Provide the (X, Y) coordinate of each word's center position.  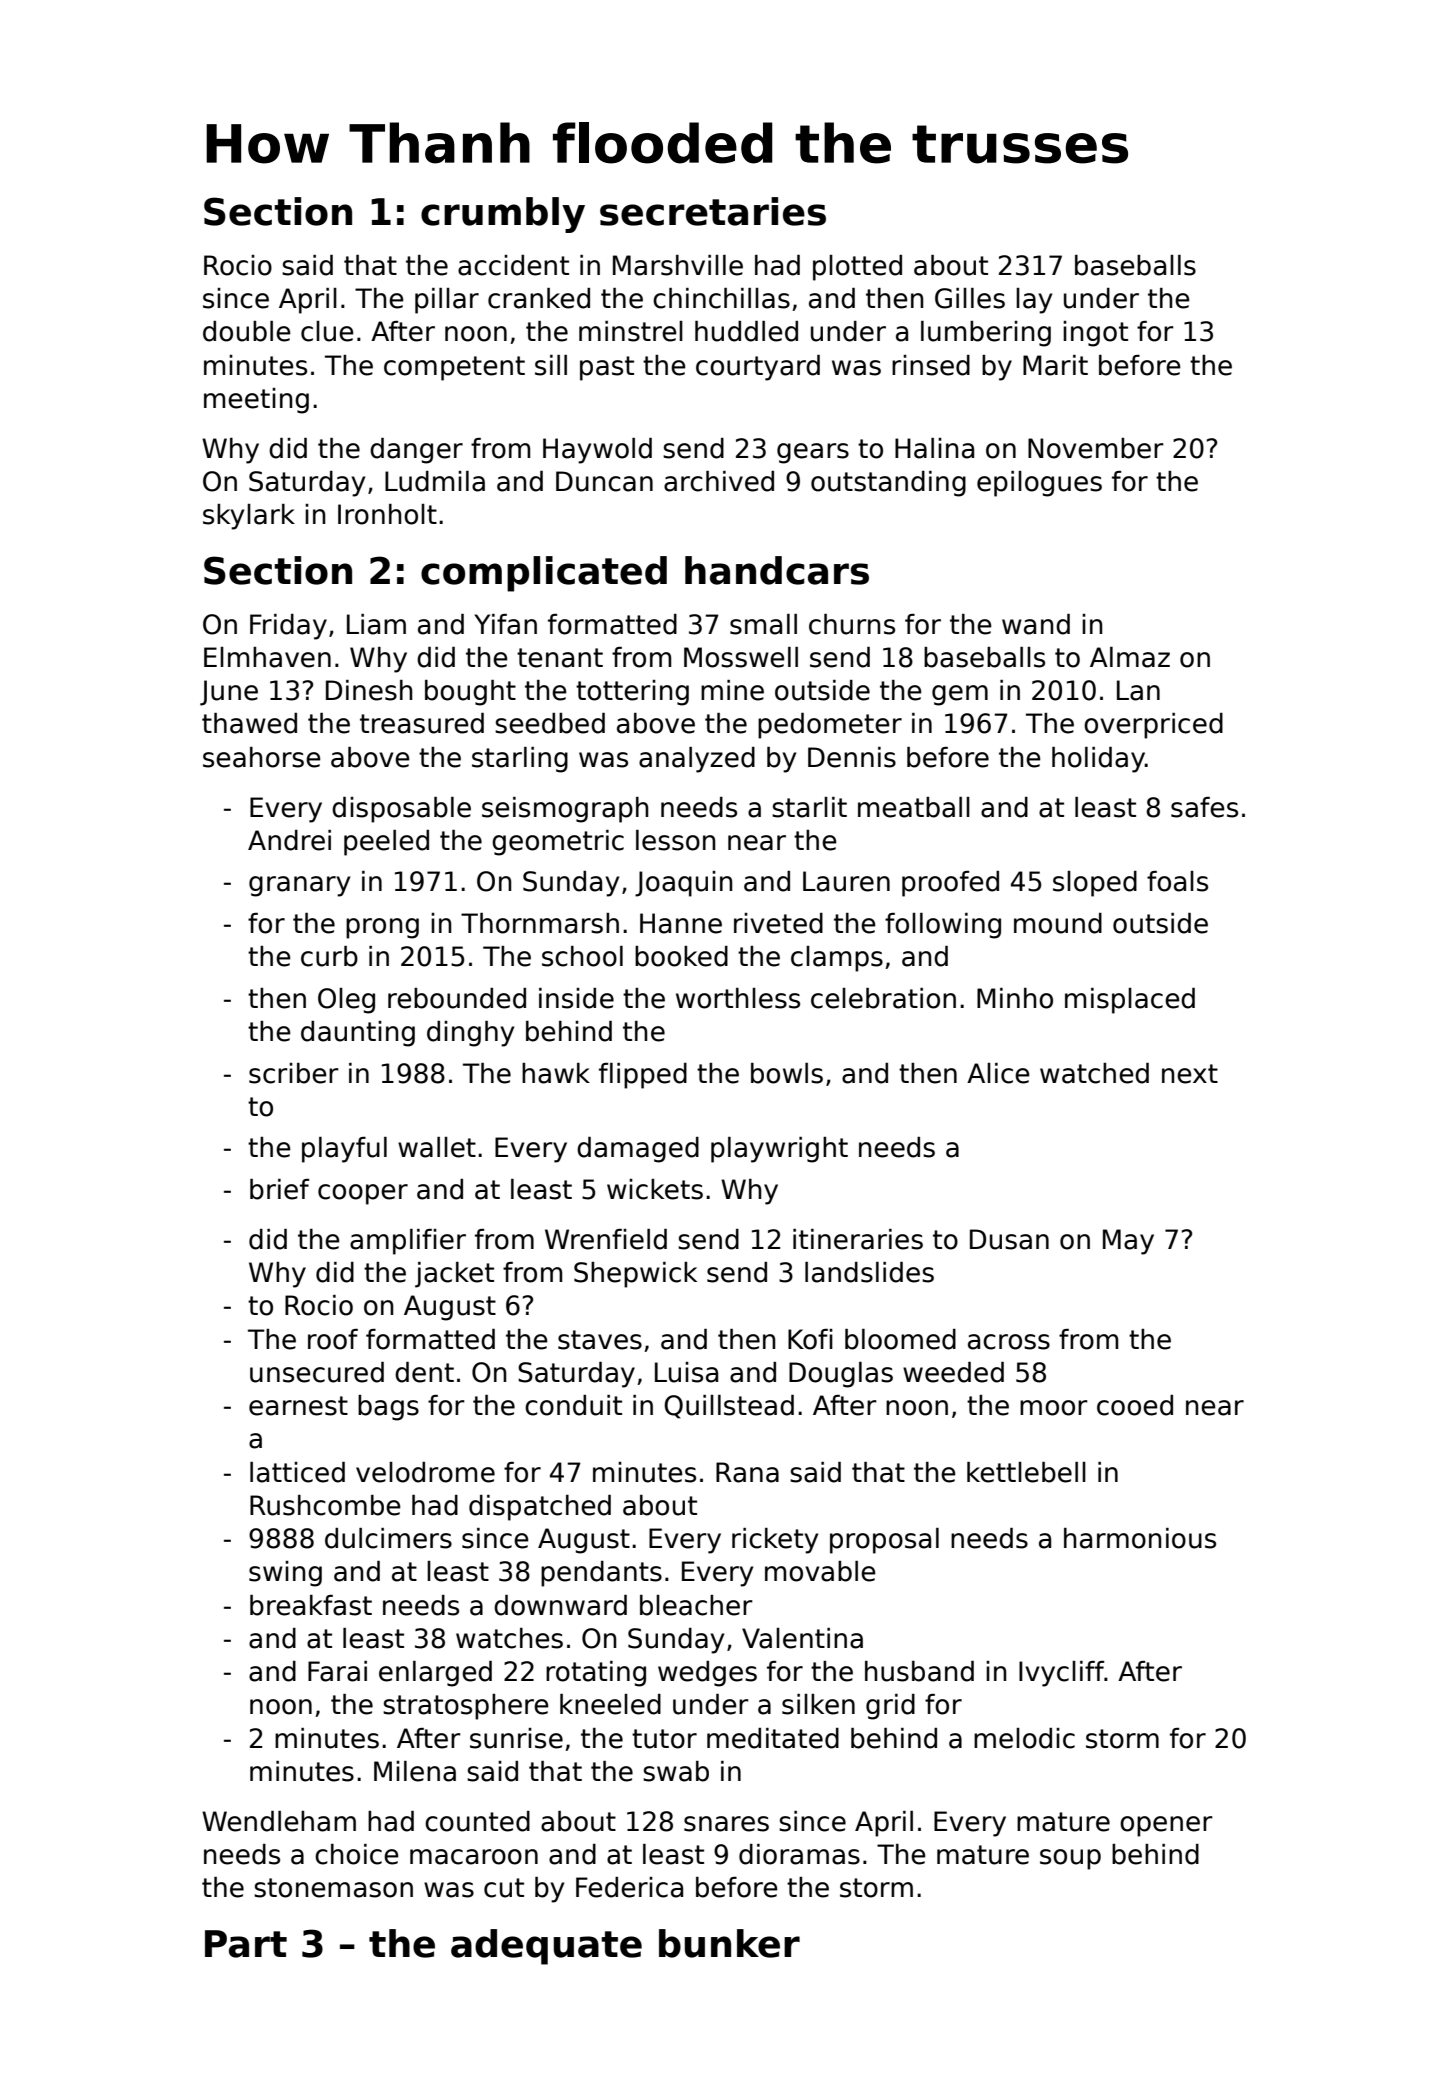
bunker (729, 1943)
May (1128, 1242)
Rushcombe (325, 1505)
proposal (884, 1541)
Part (246, 1944)
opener (1166, 1826)
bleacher (696, 1605)
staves (600, 1340)
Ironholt (387, 514)
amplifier (408, 1242)
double (247, 331)
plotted (857, 268)
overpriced (1153, 726)
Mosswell (741, 657)
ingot (1095, 334)
